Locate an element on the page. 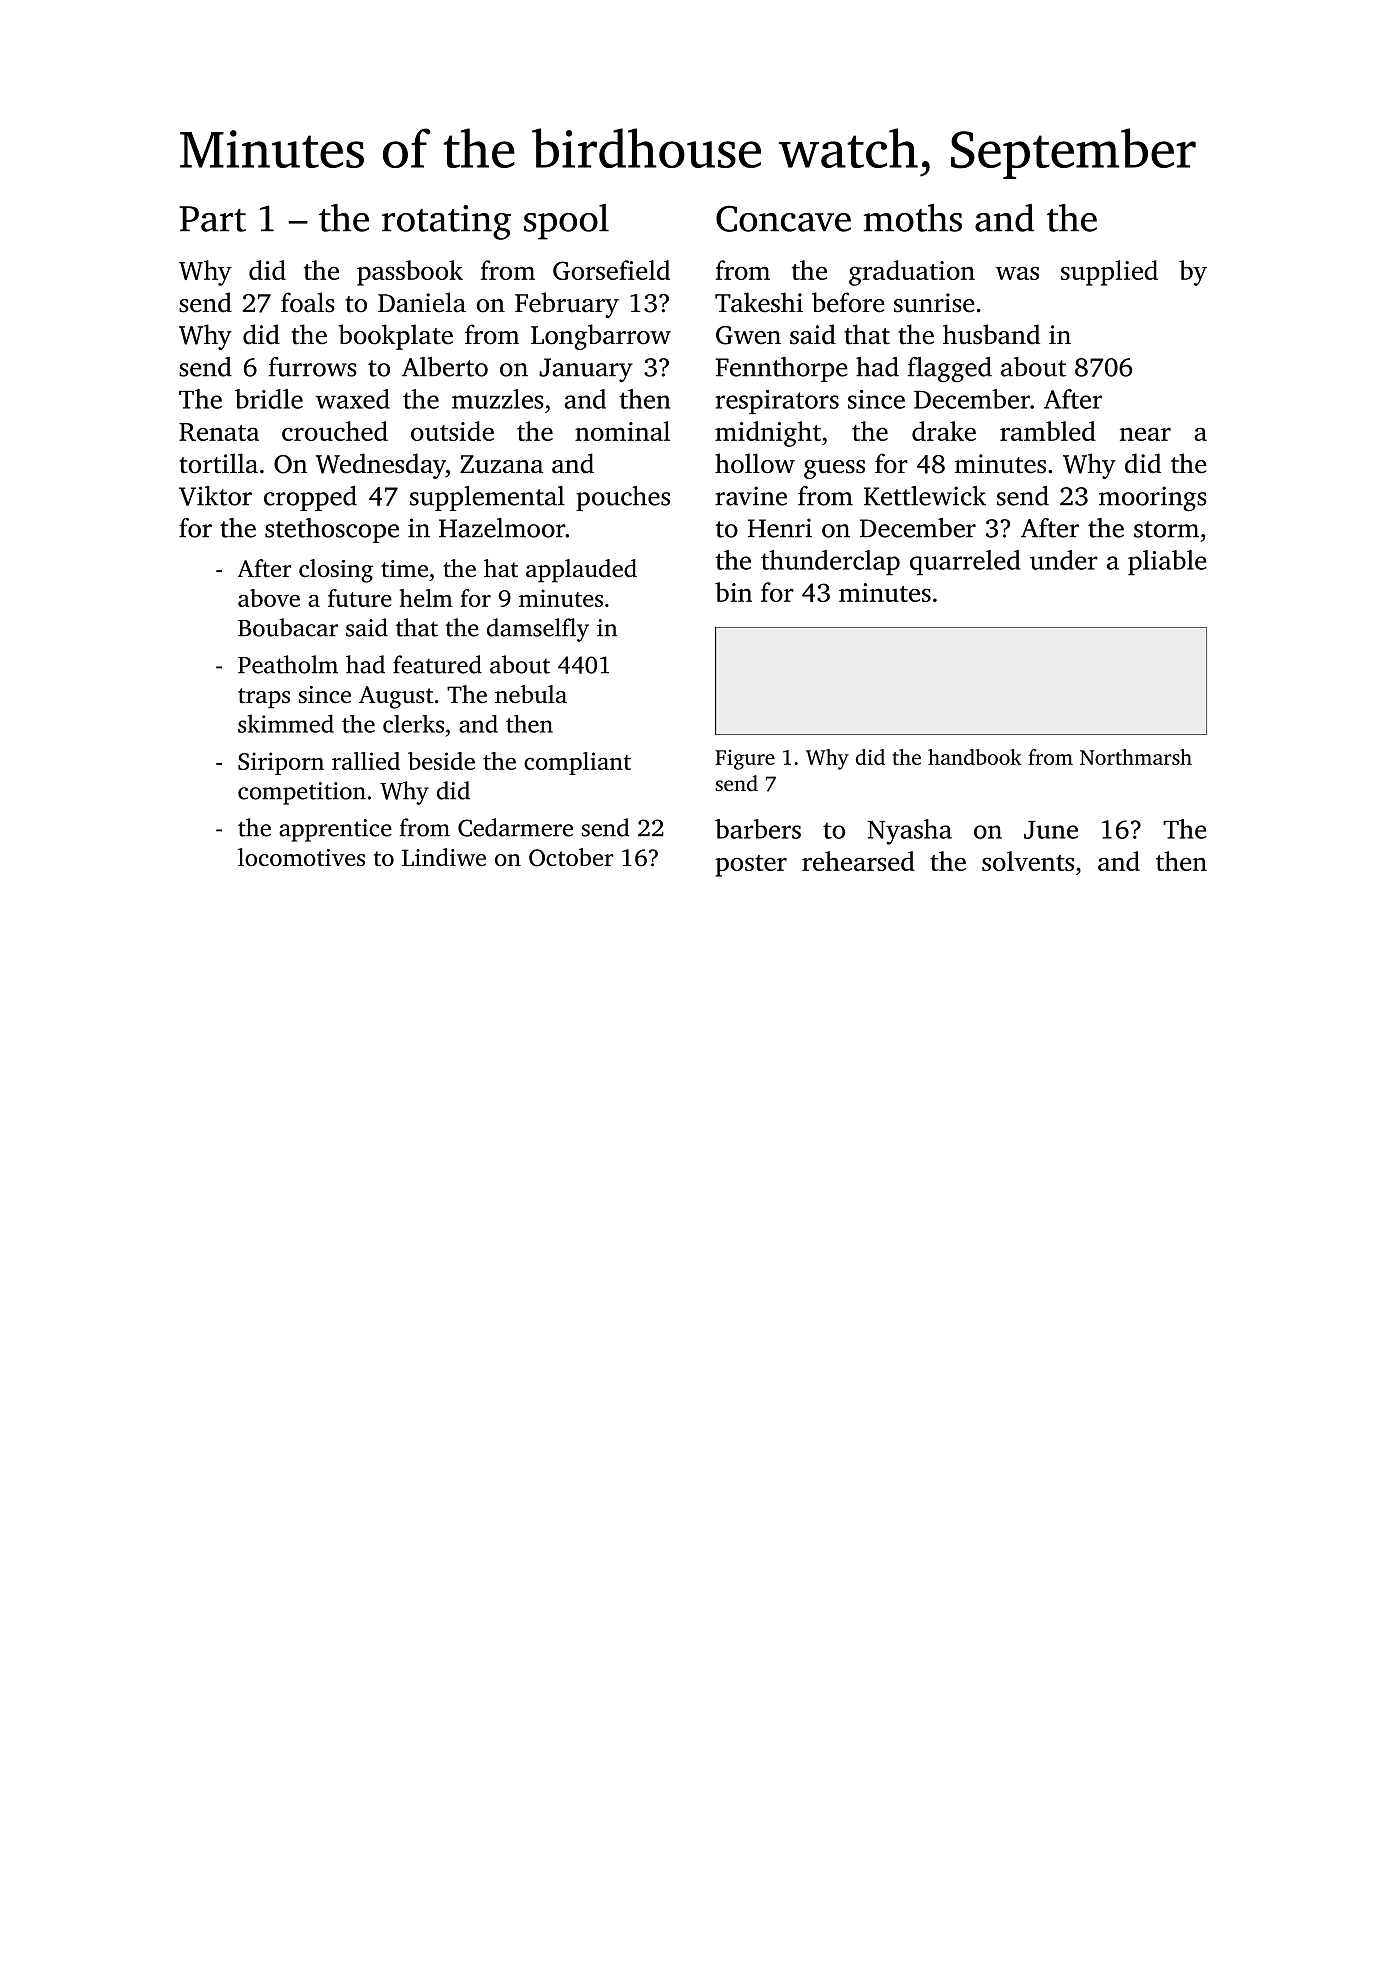  locomotives is located at coordinates (301, 857).
